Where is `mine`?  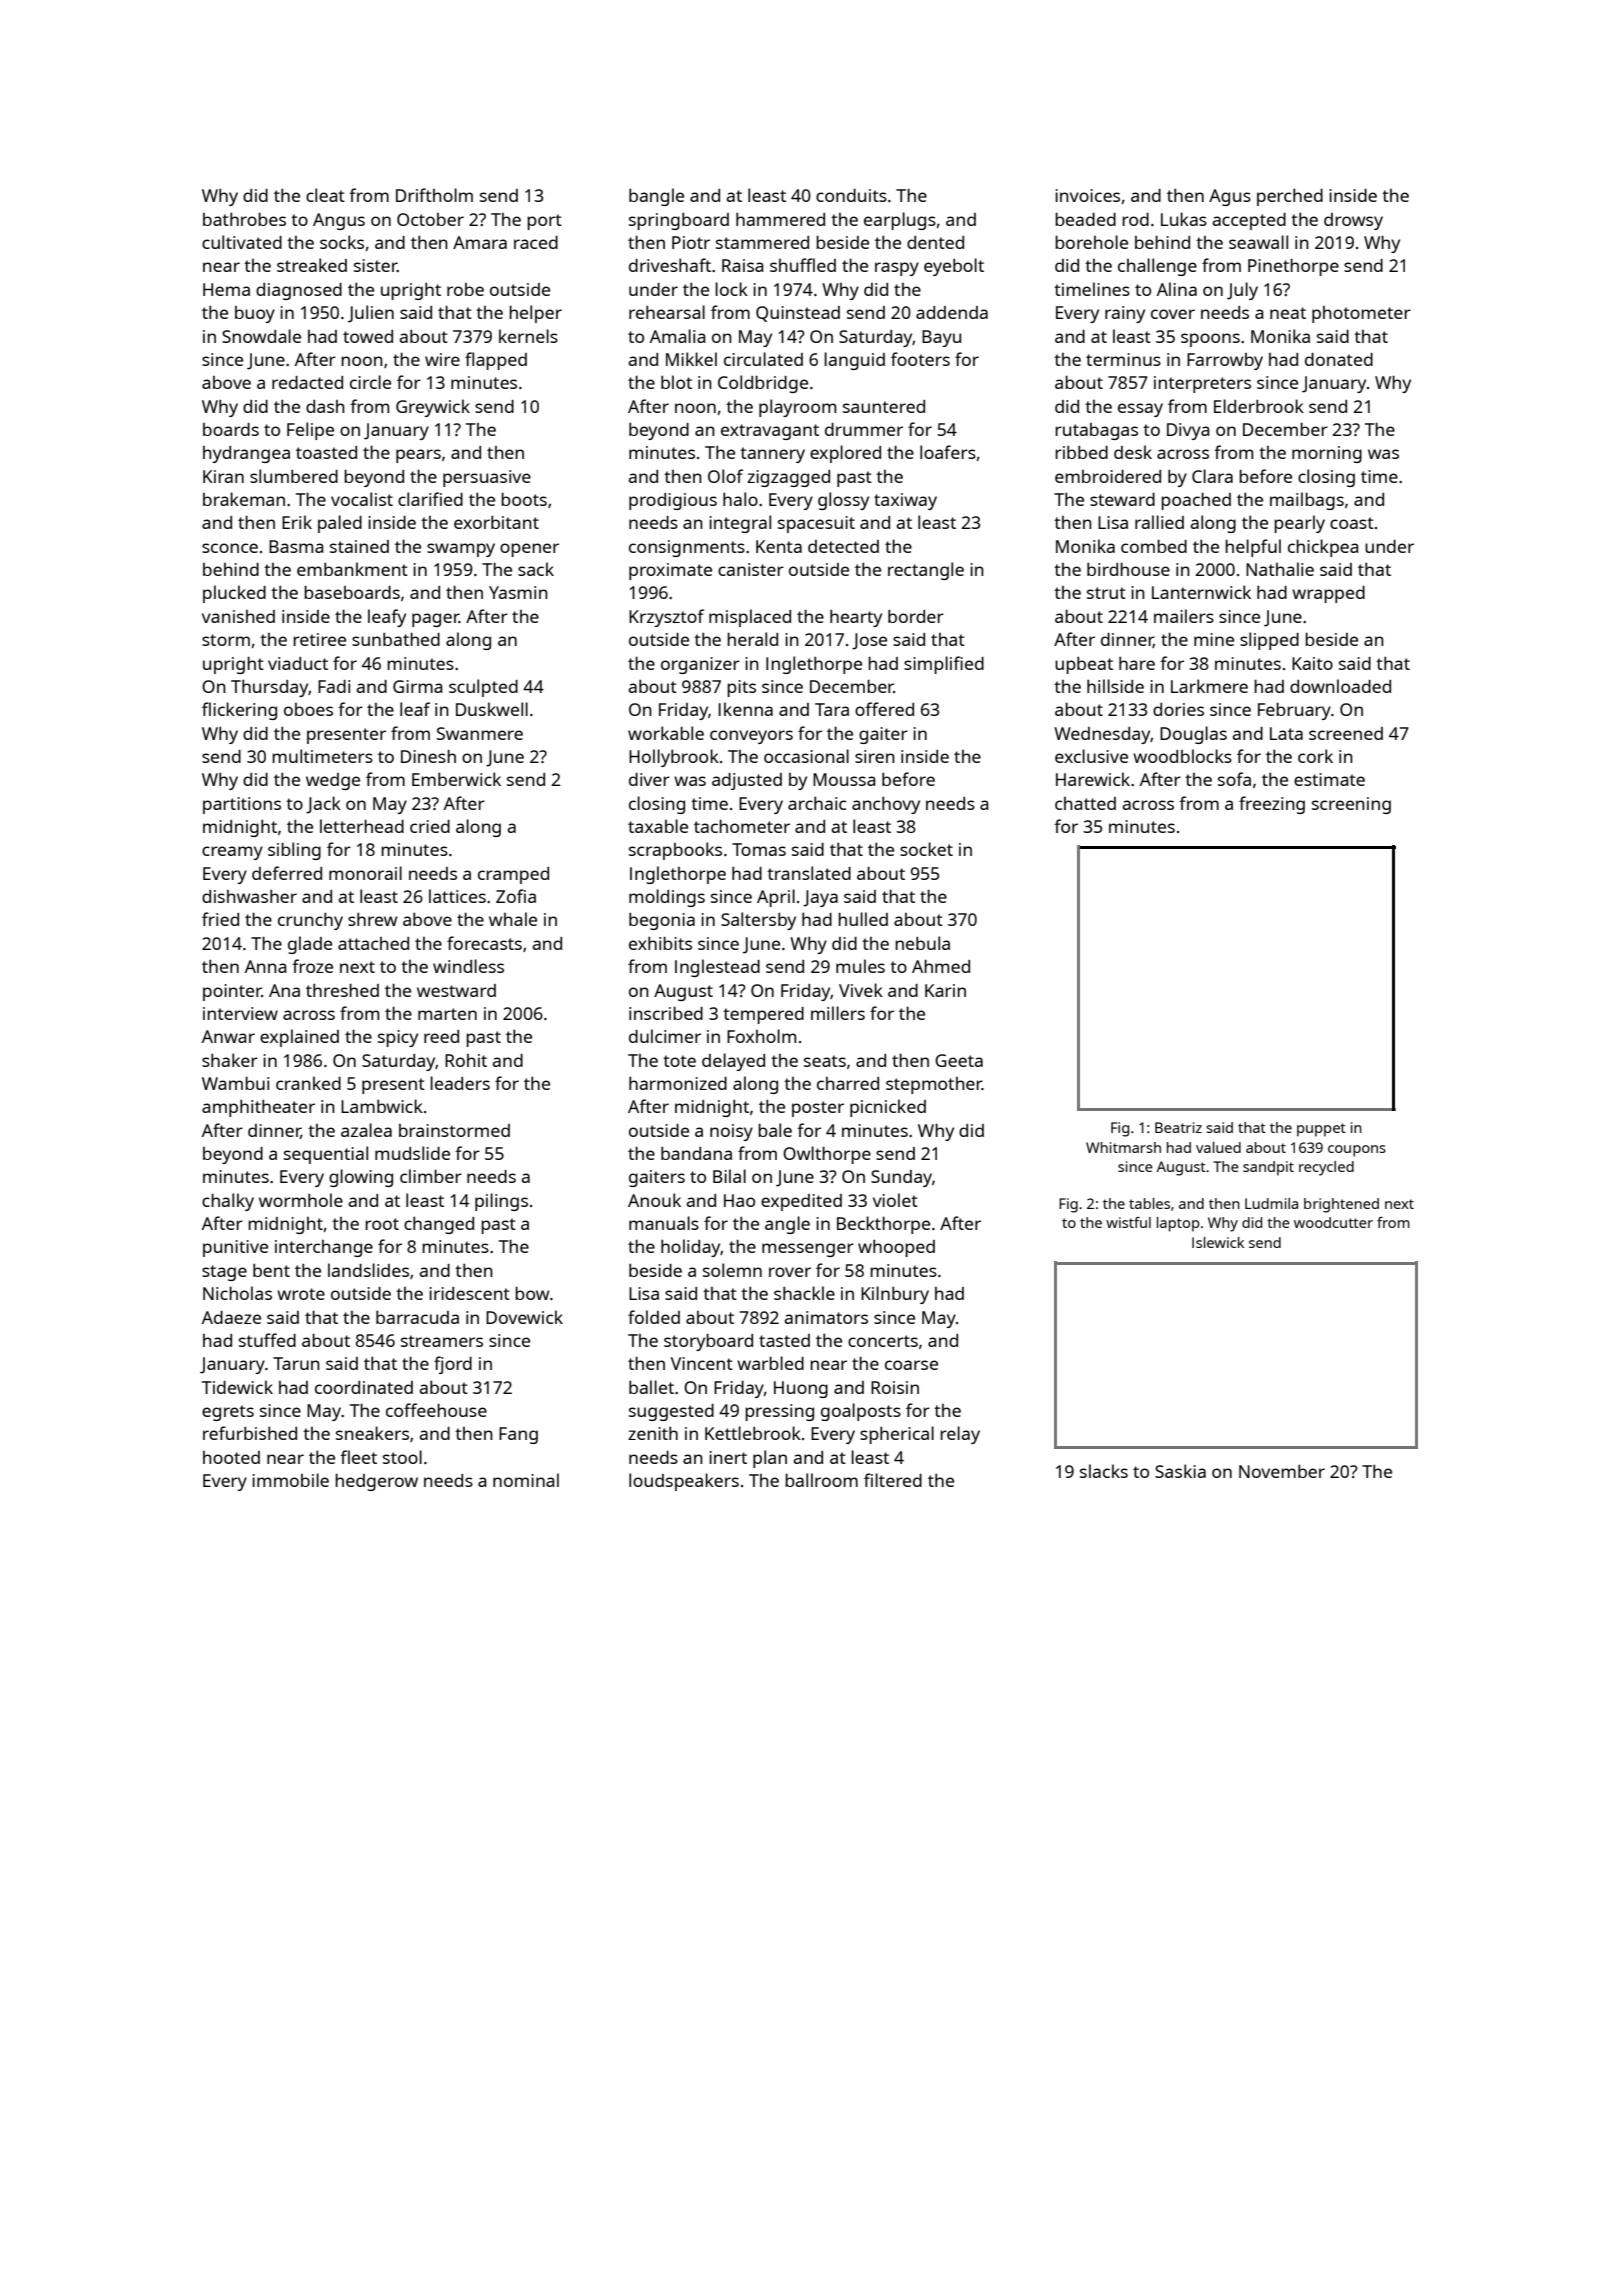 mine is located at coordinates (1214, 639).
